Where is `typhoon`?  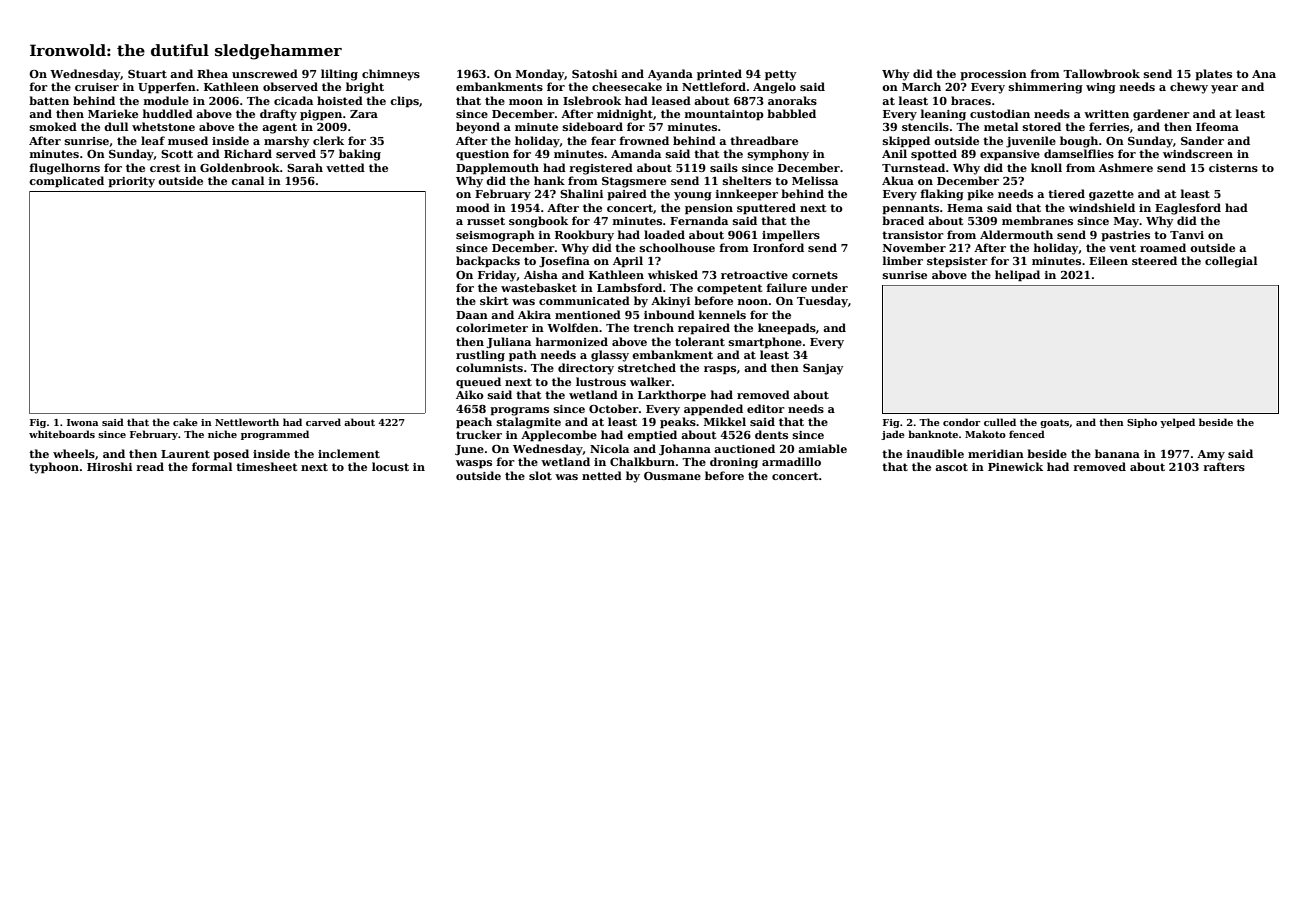
typhoon is located at coordinates (54, 468).
